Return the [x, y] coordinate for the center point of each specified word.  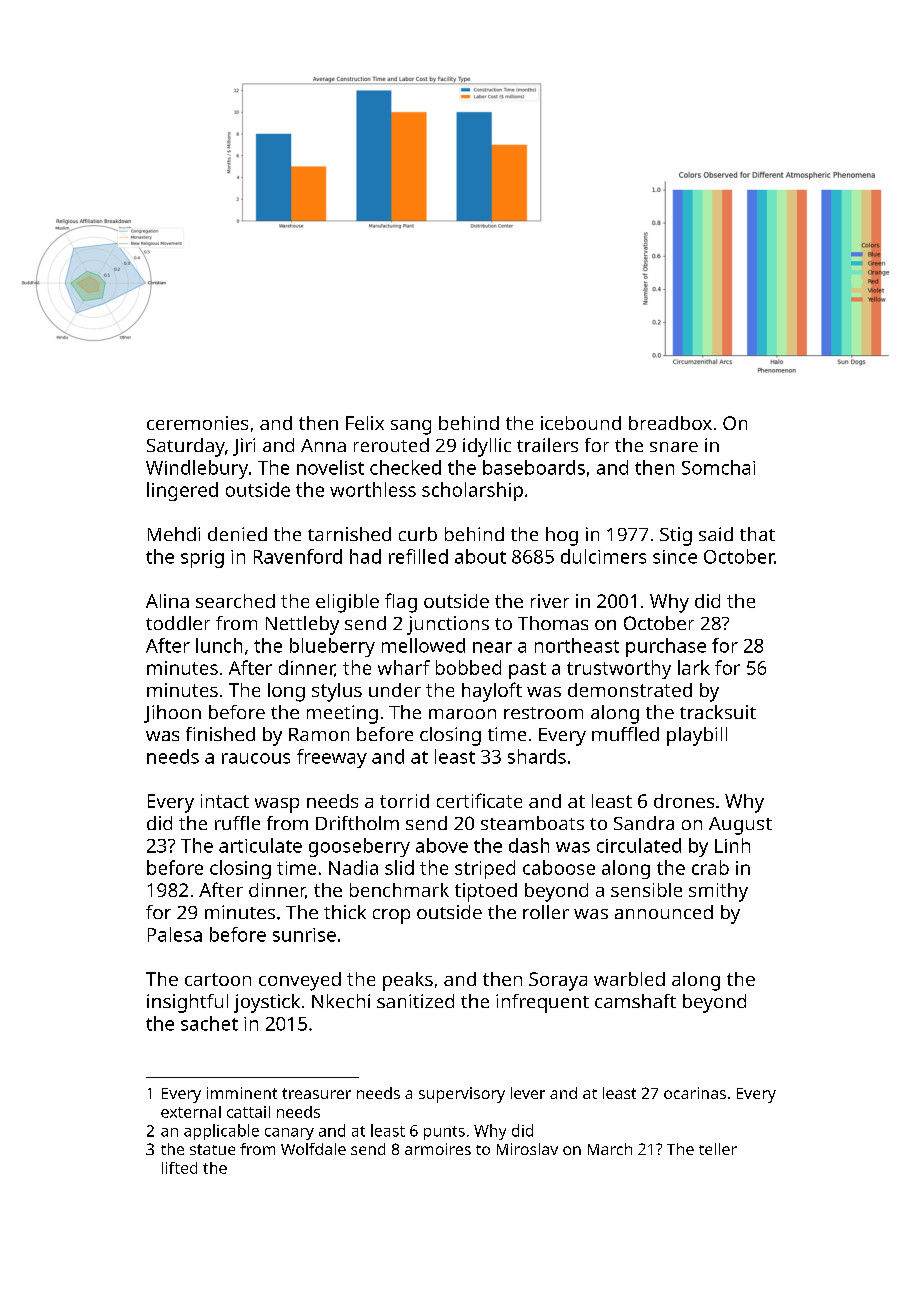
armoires [438, 1149]
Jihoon [172, 714]
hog [562, 536]
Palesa [175, 934]
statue [212, 1149]
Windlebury [197, 469]
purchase [666, 647]
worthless [373, 489]
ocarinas [695, 1093]
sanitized [415, 1001]
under [395, 690]
